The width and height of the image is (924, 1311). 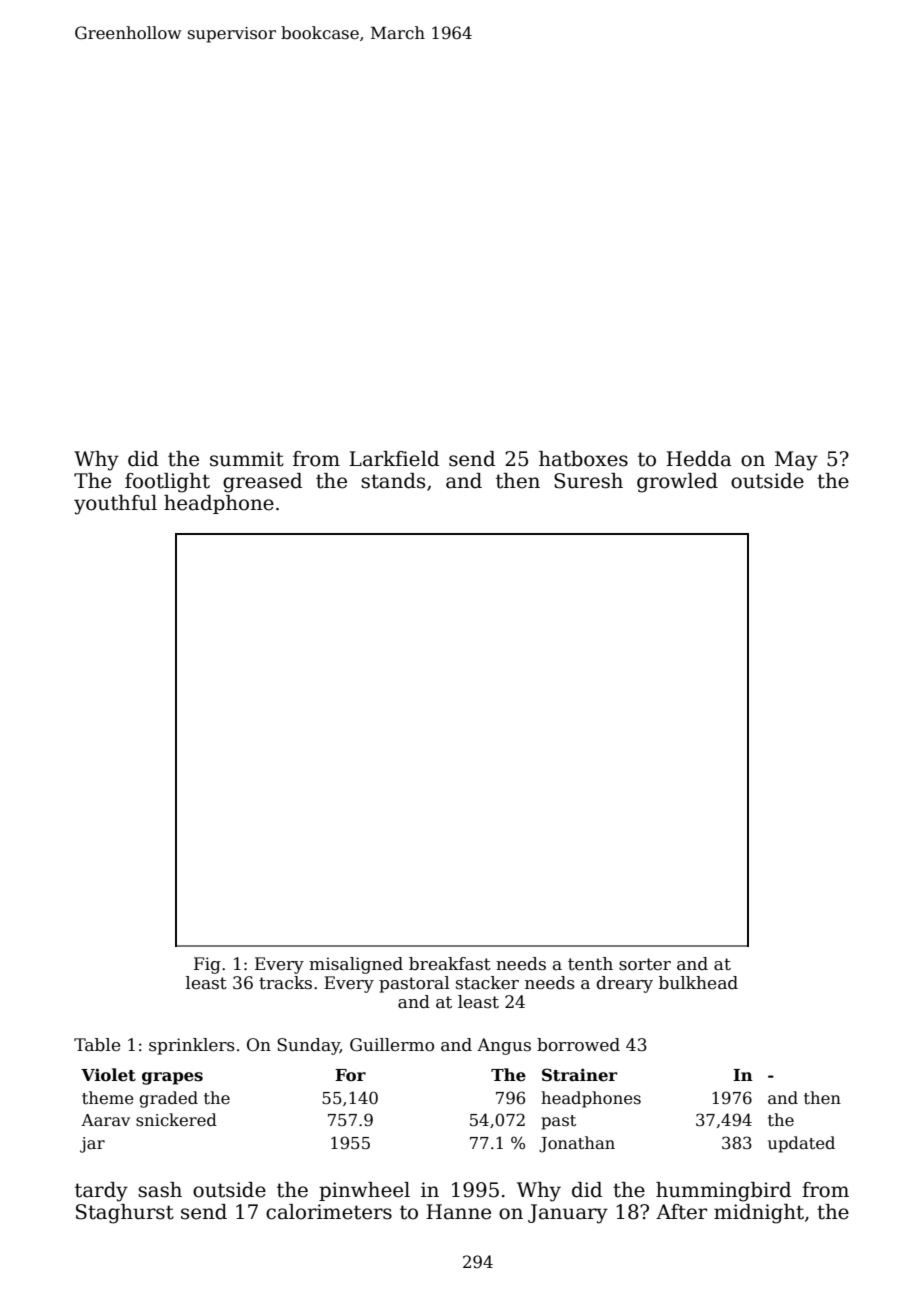 I want to click on growled, so click(x=677, y=483).
